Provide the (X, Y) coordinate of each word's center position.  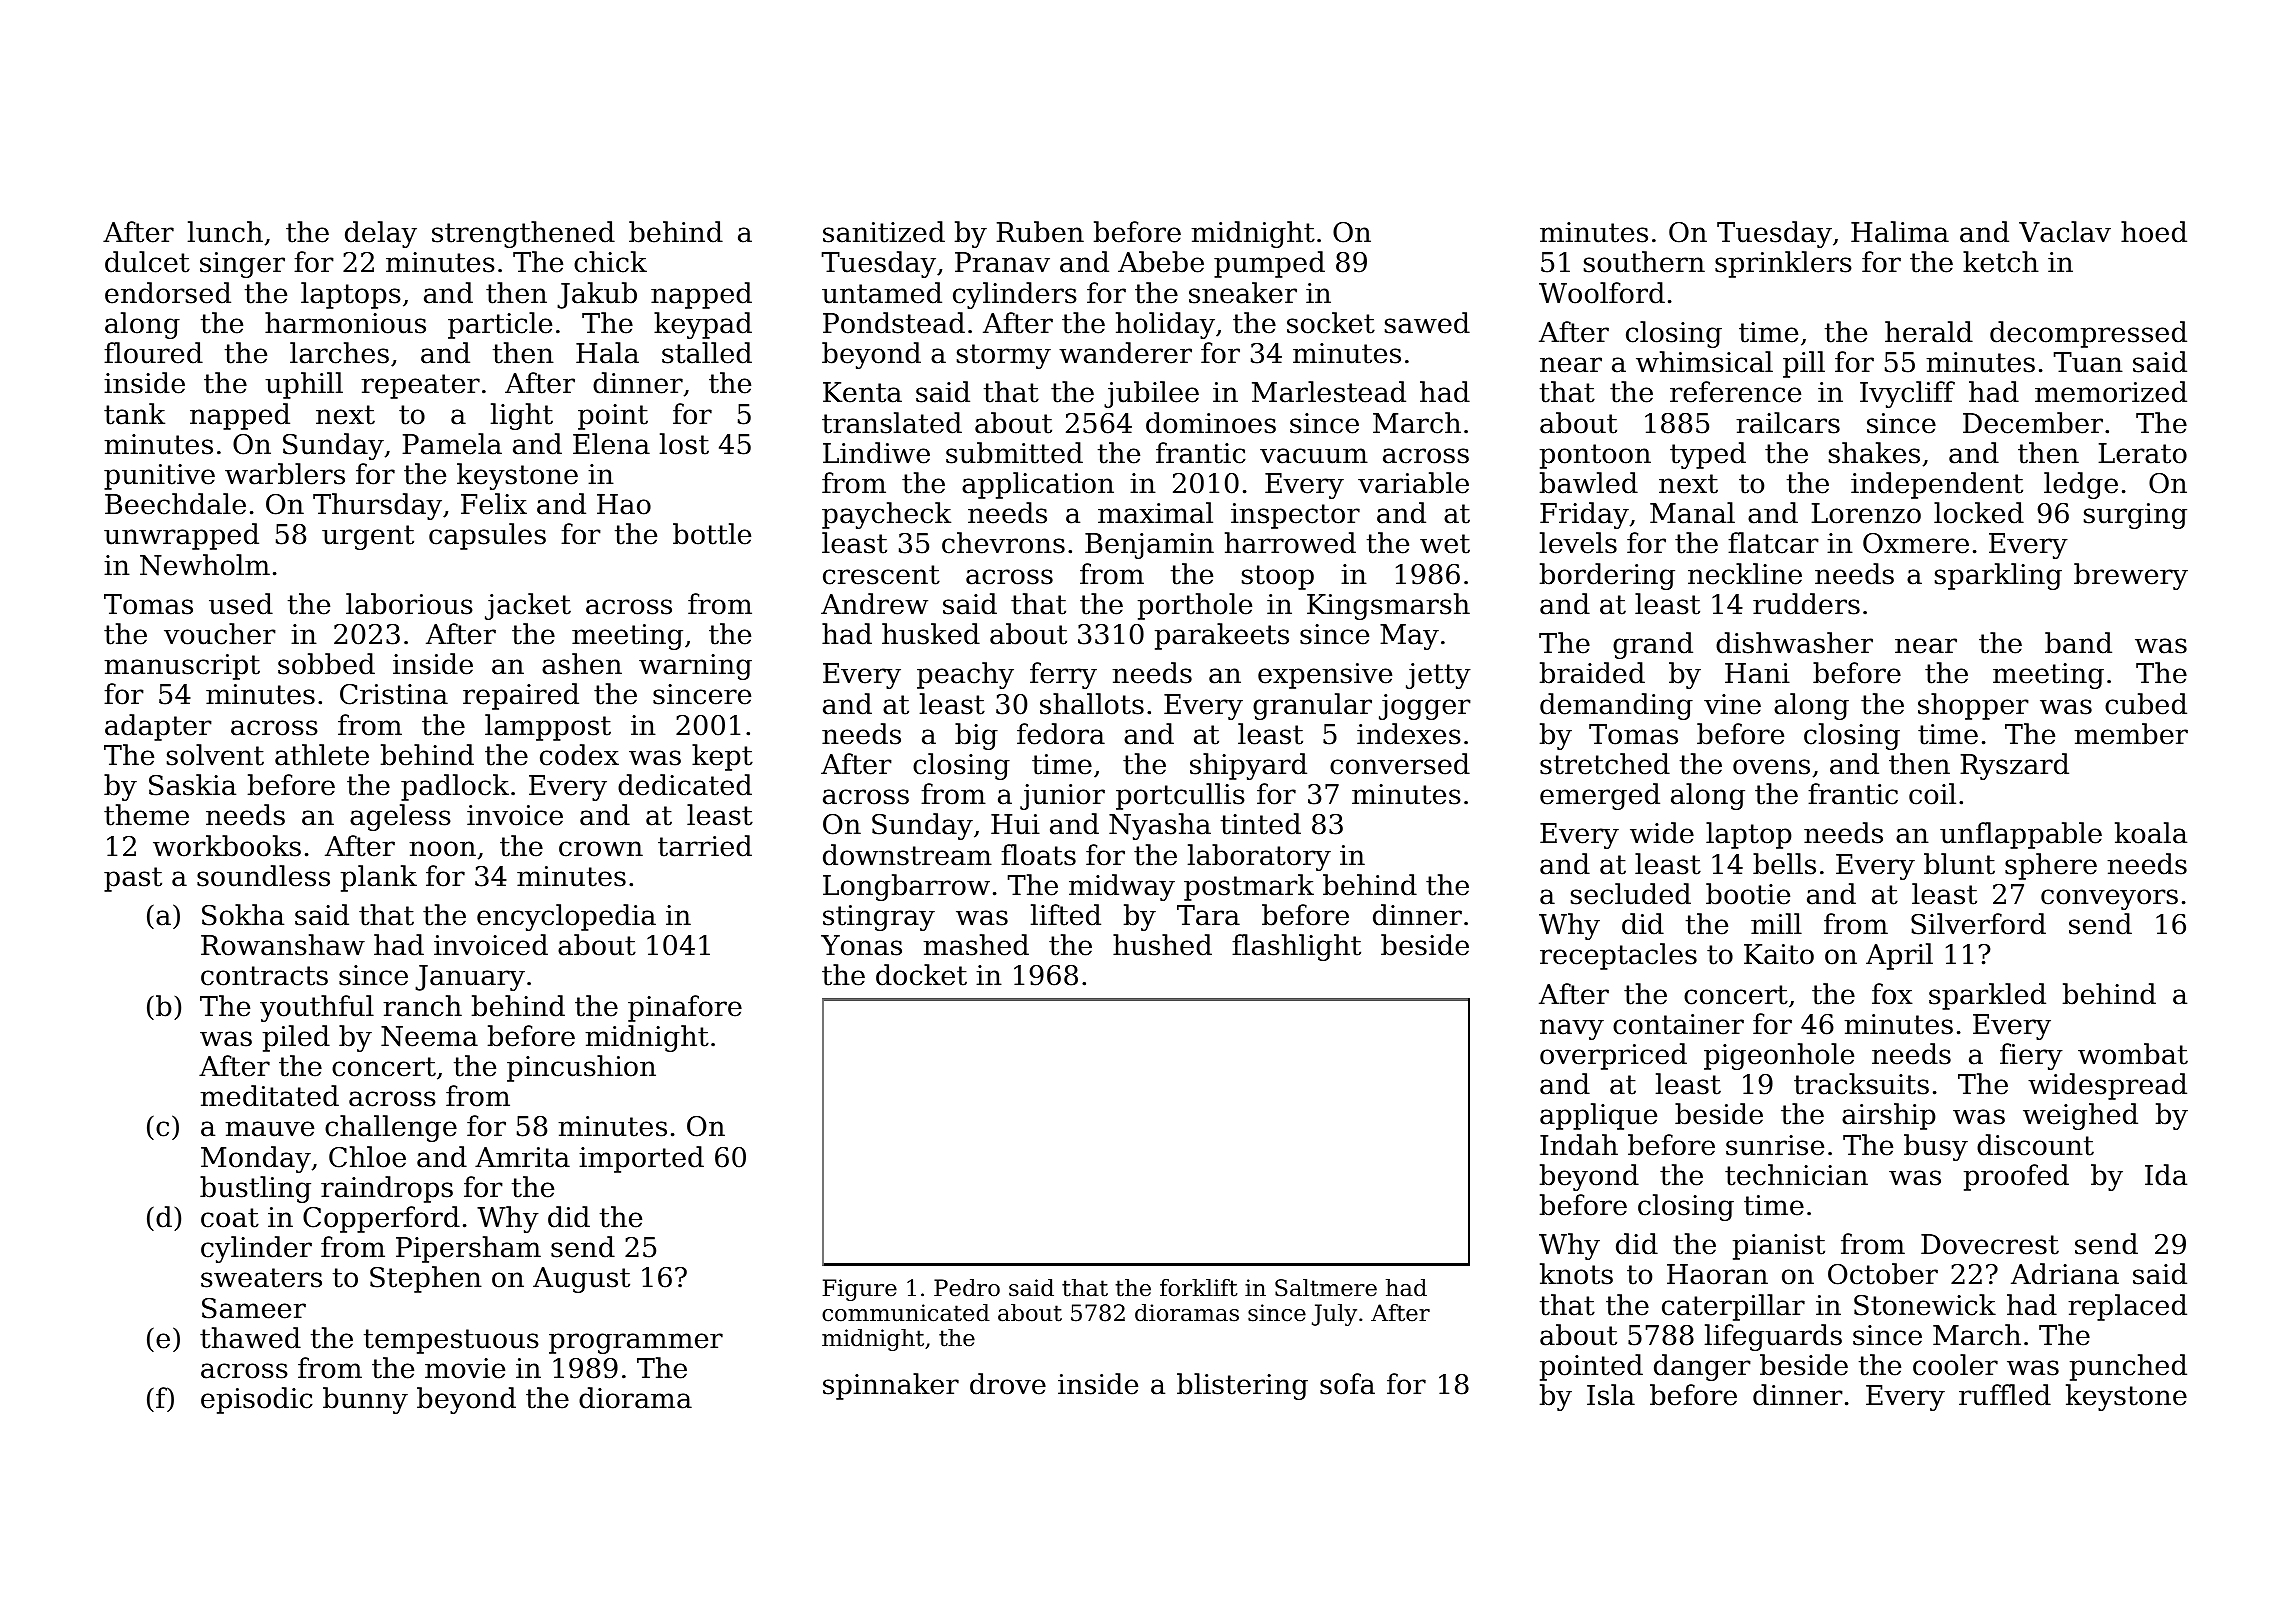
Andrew (874, 604)
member (2131, 734)
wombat (2133, 1054)
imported (641, 1159)
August (581, 1280)
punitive (159, 477)
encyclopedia (566, 917)
